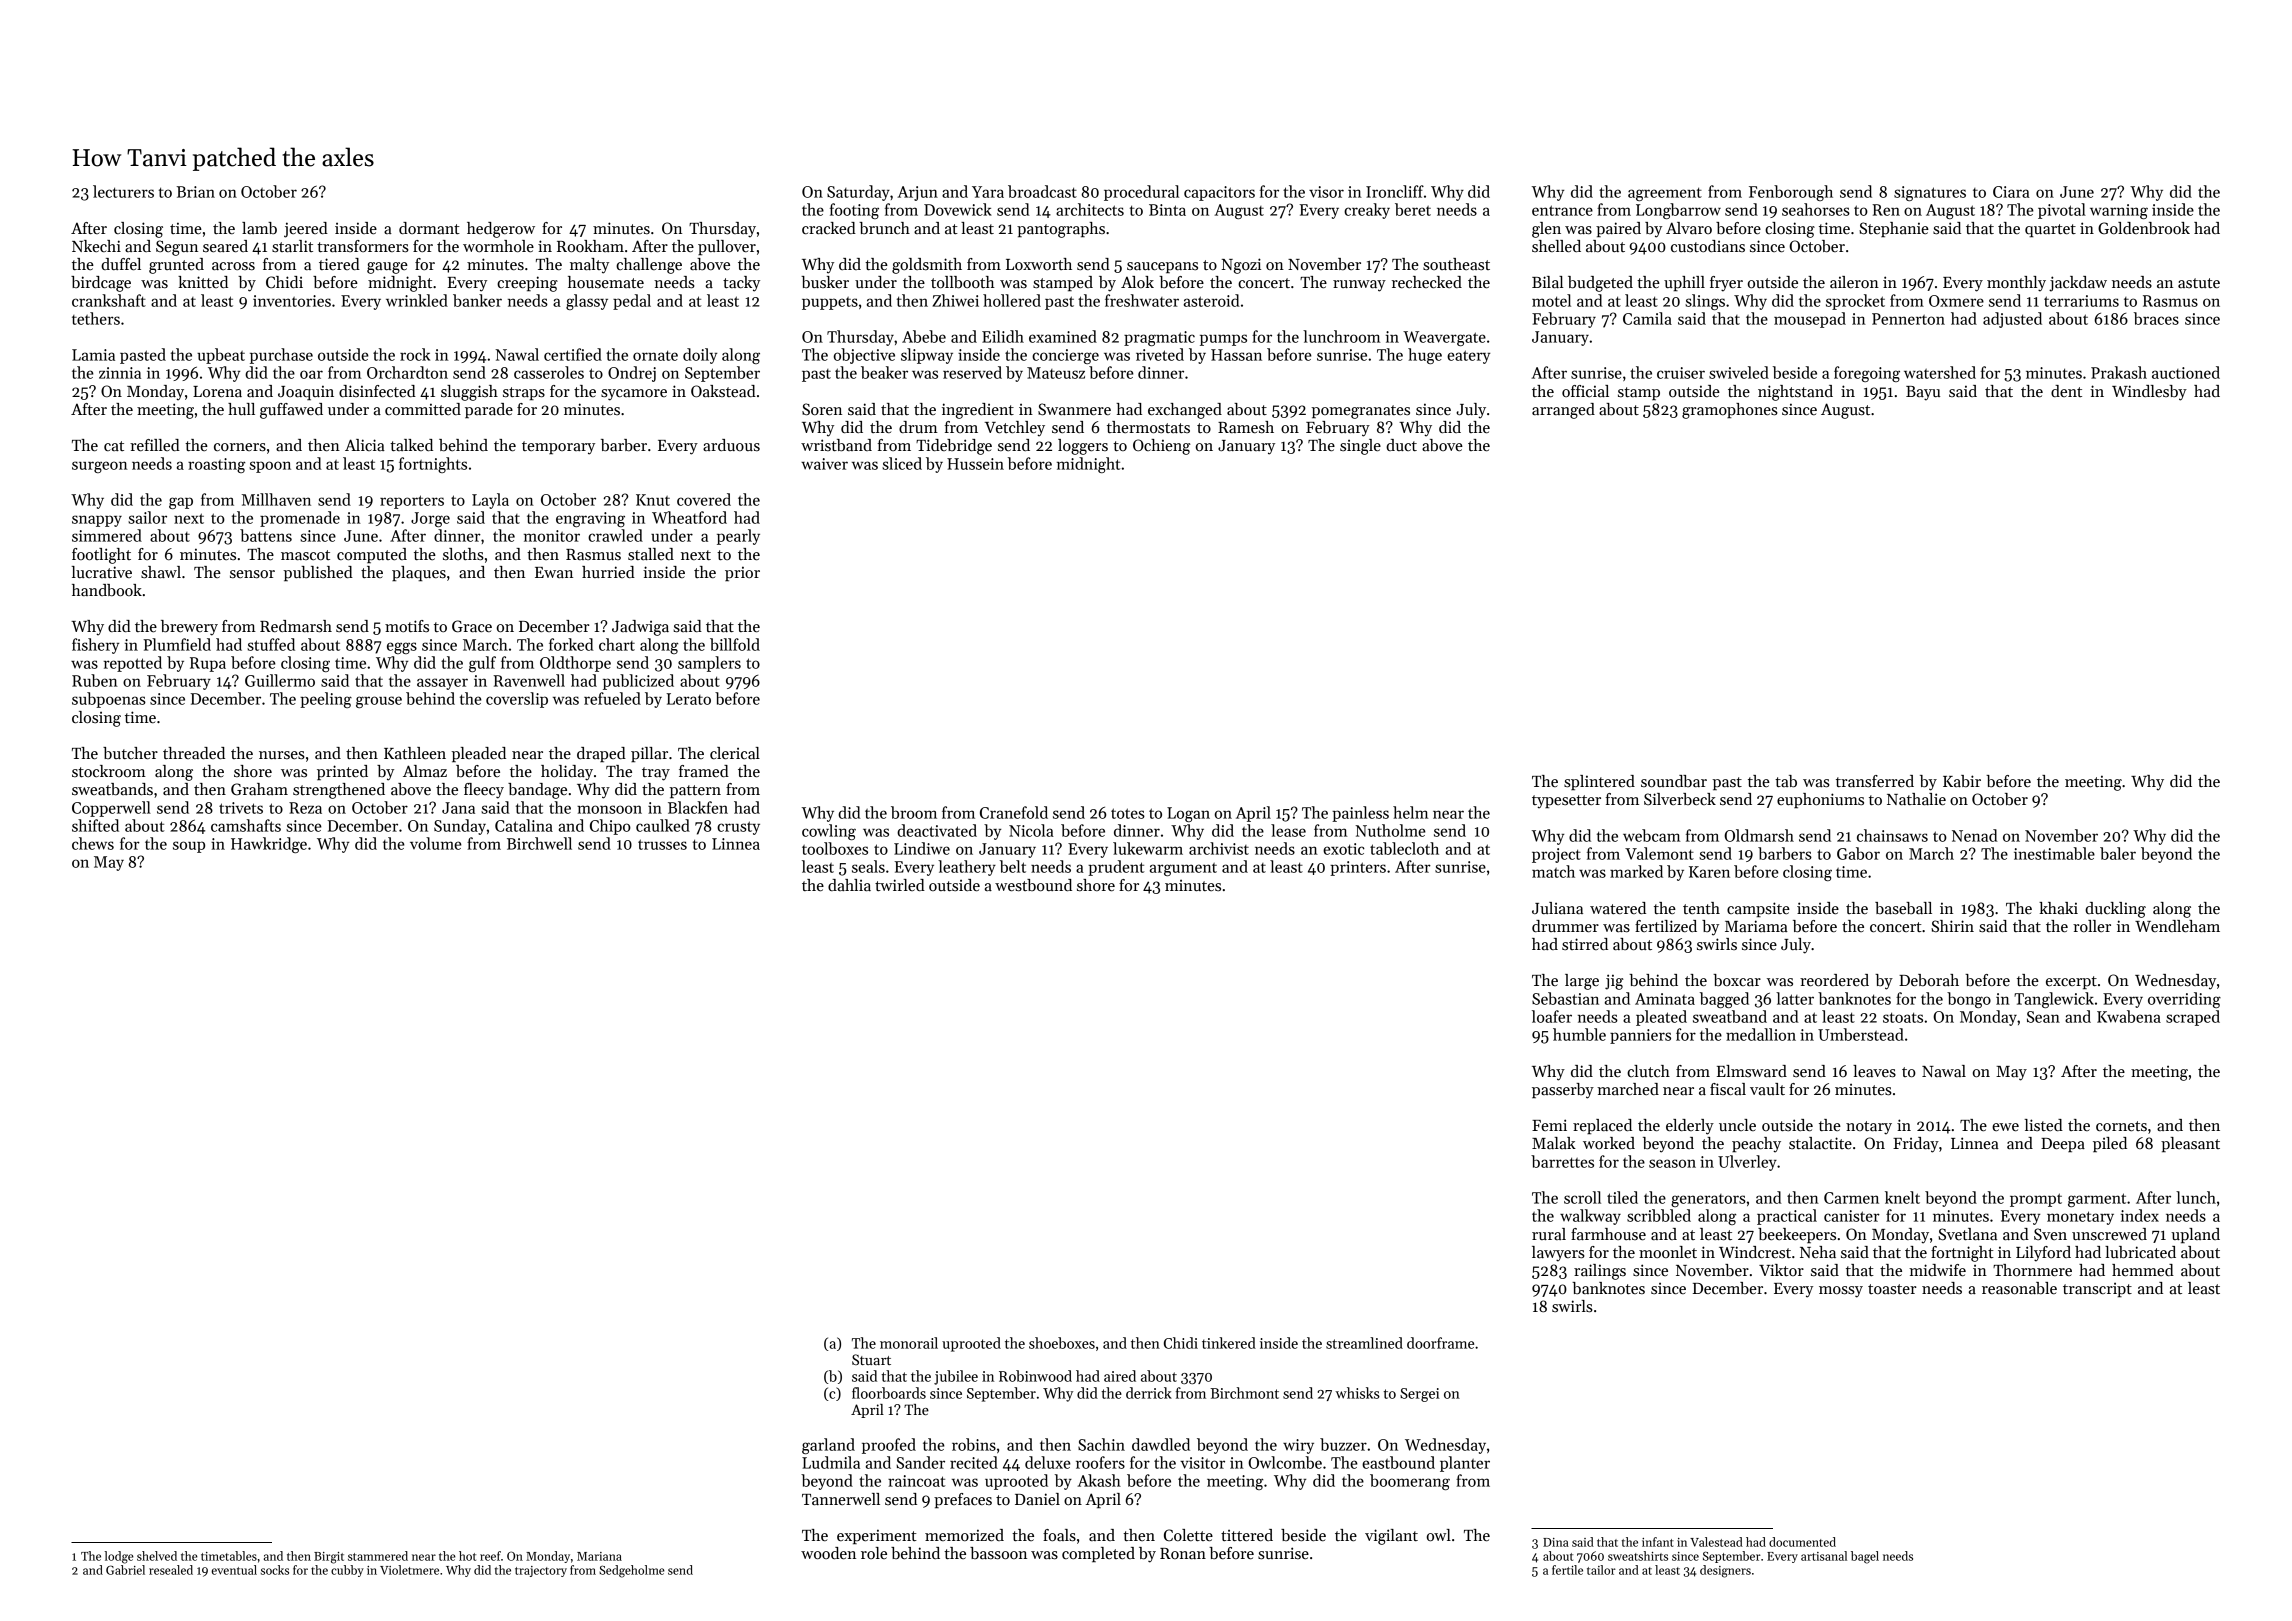 The height and width of the screenshot is (1621, 2292). Describe the element at coordinates (1183, 869) in the screenshot. I see `argument` at that location.
